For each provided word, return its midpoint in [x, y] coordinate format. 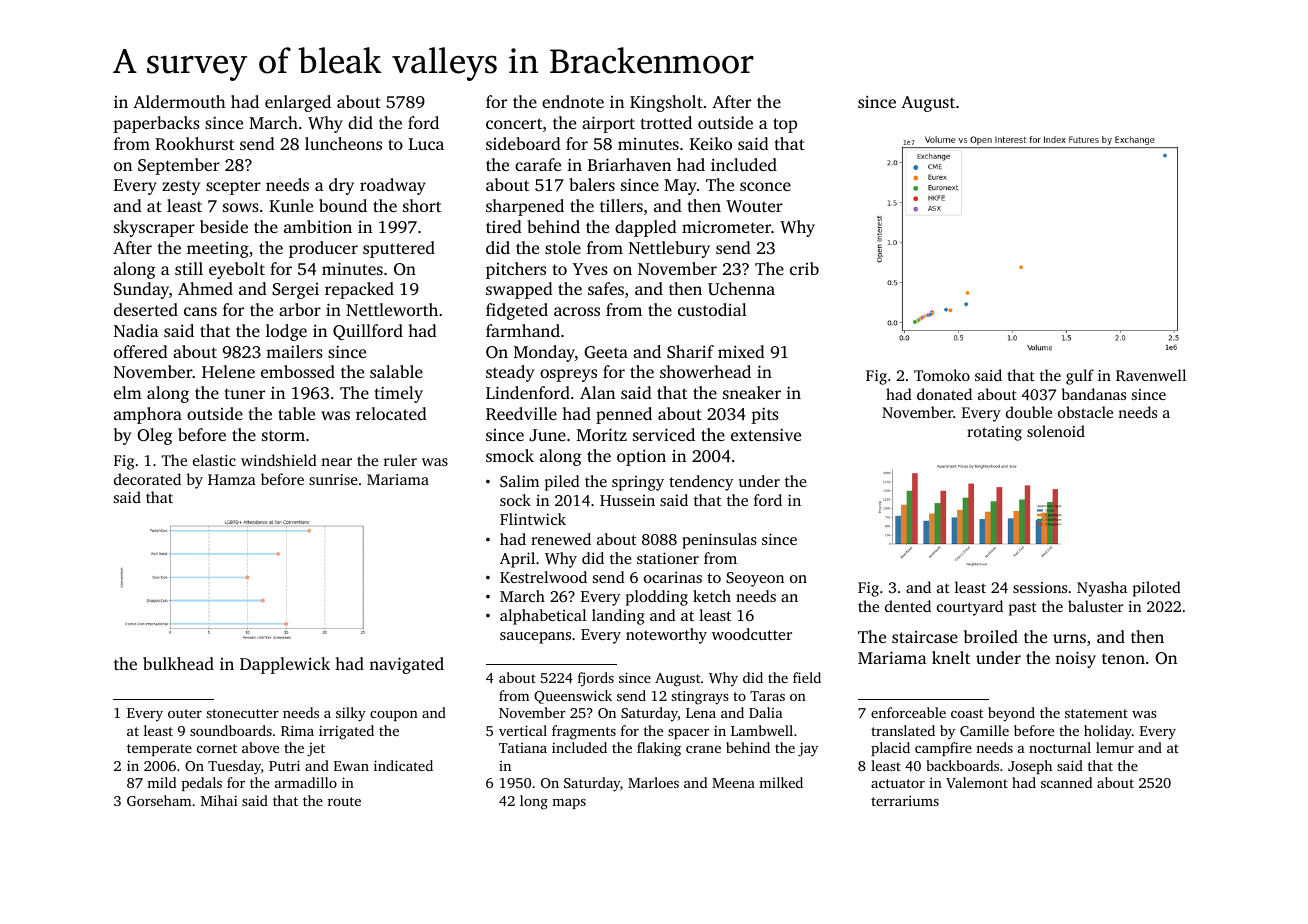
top [785, 125]
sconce [765, 186]
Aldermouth [179, 101]
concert [514, 123]
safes [606, 288]
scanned [1066, 782]
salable [396, 371]
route [344, 801]
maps [569, 804]
